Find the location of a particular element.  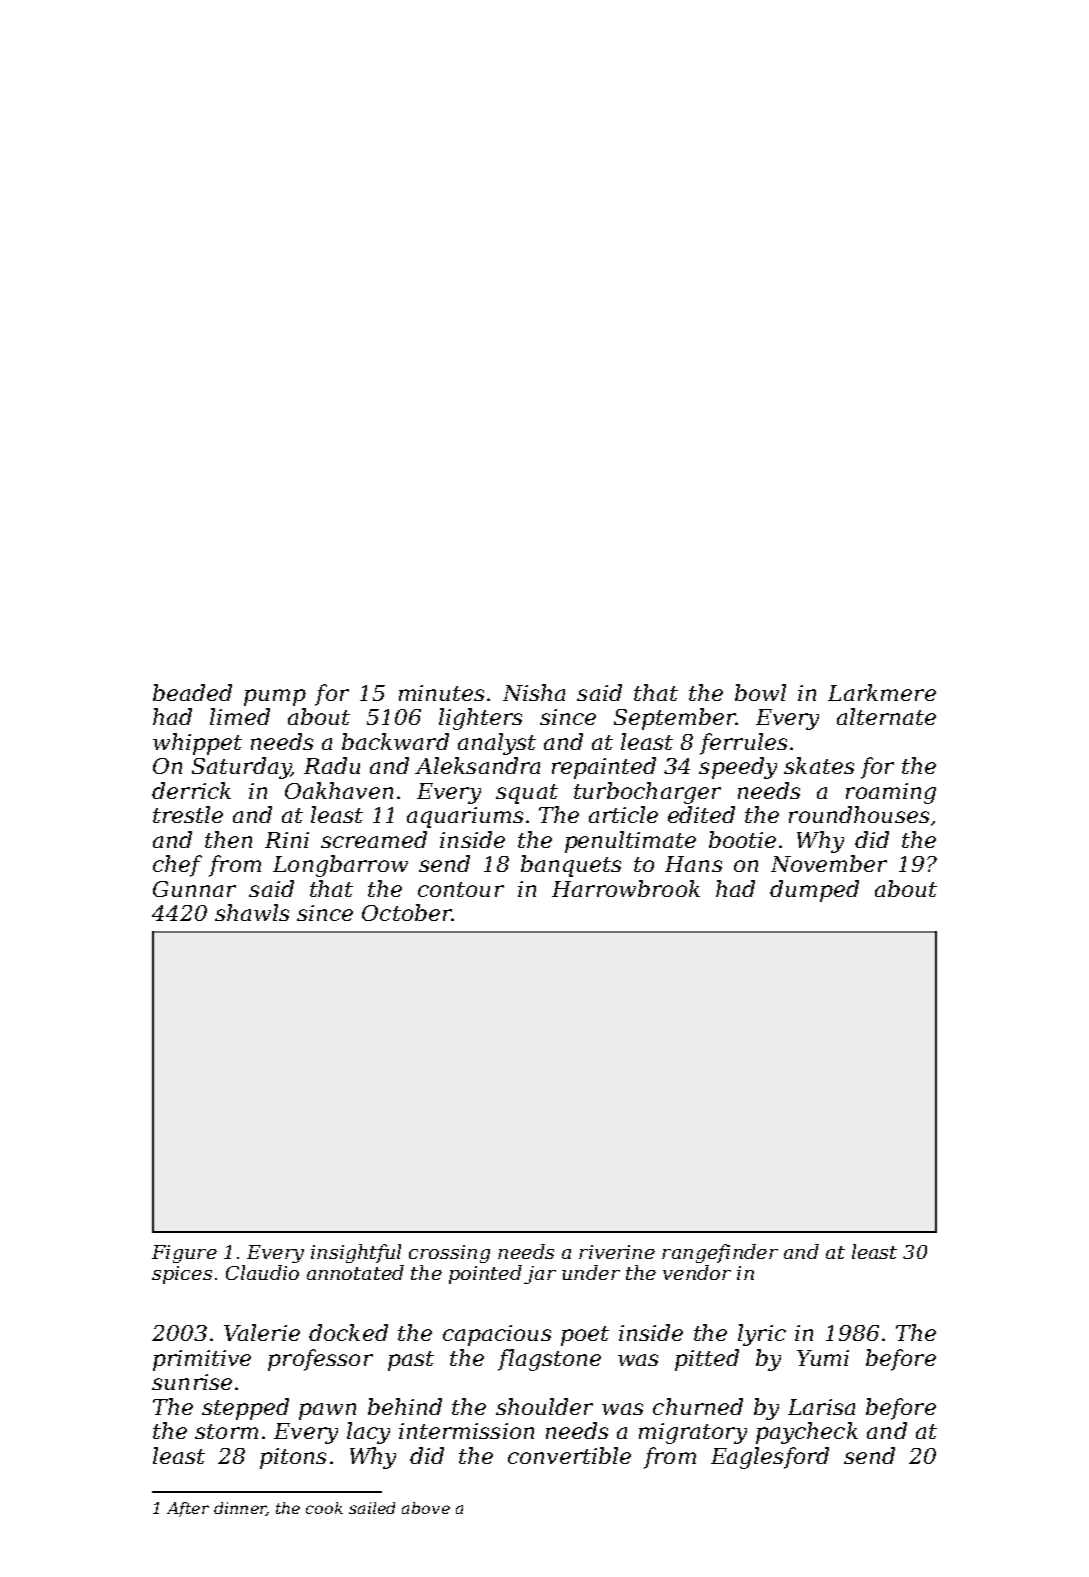

cook is located at coordinates (324, 1508).
